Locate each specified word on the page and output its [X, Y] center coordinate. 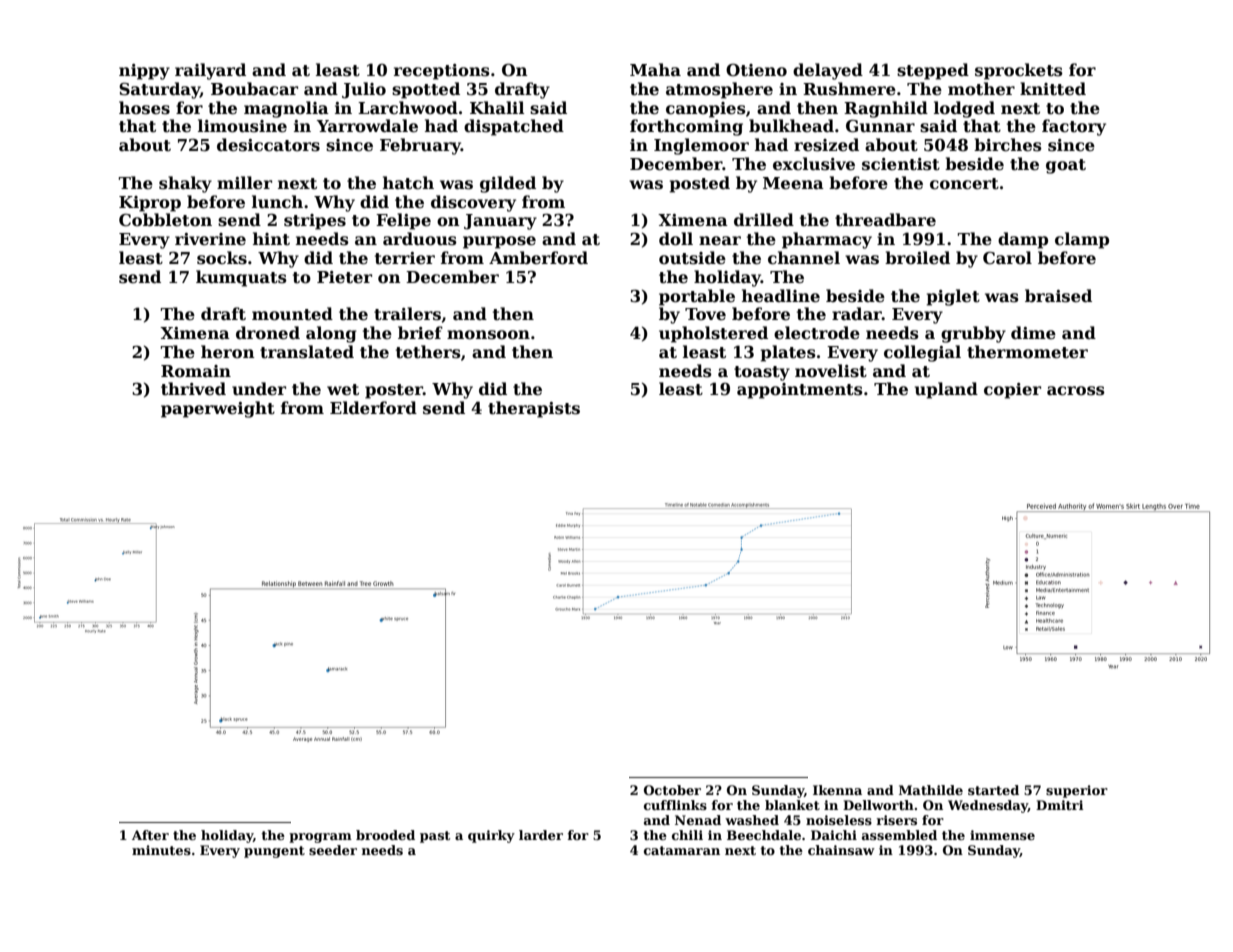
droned [268, 333]
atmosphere [719, 90]
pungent [274, 852]
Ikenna [837, 790]
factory [1074, 127]
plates [788, 353]
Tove [705, 314]
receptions [442, 72]
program [320, 838]
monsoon [488, 335]
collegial [922, 353]
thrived [193, 389]
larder [541, 835]
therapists [534, 409]
